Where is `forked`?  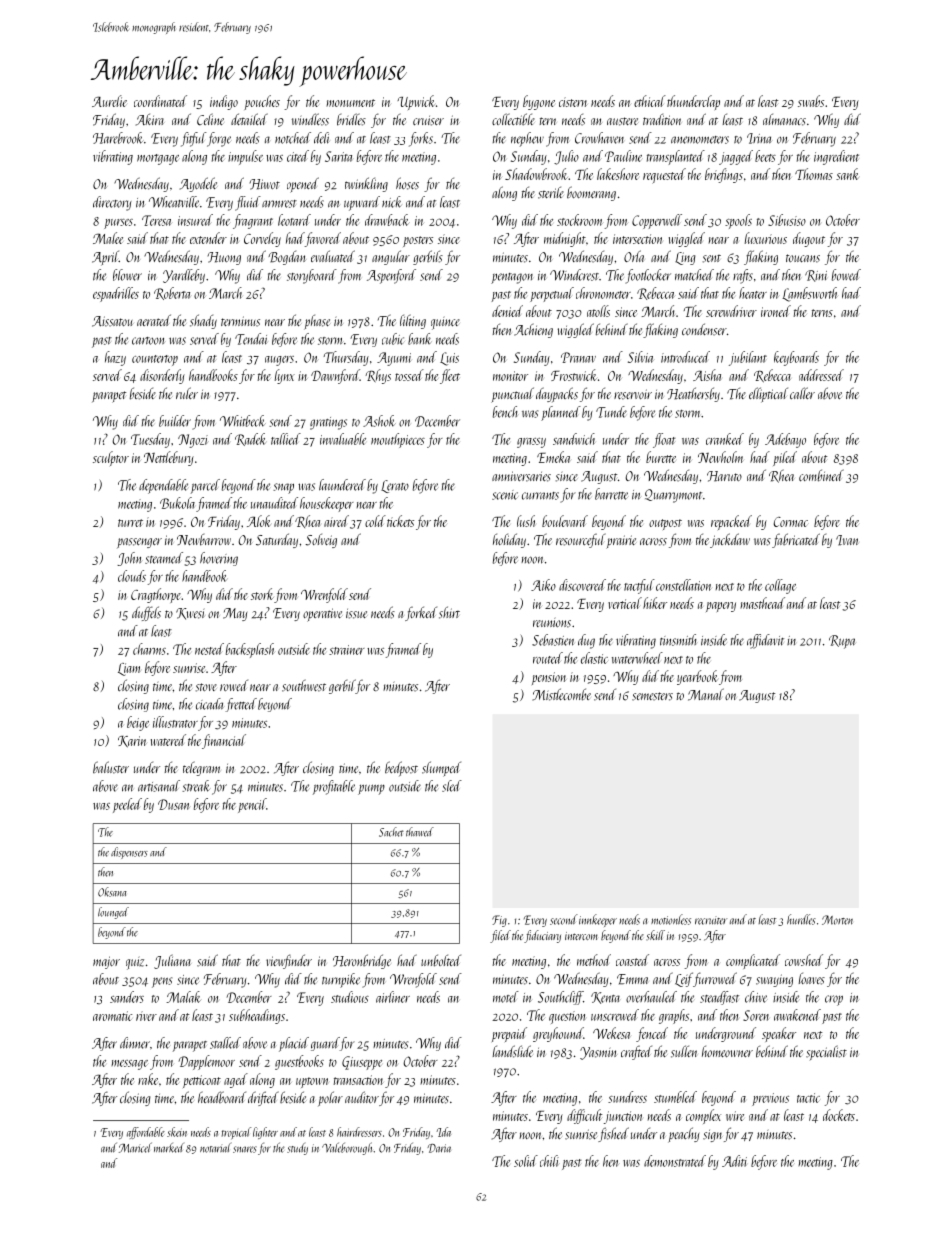 forked is located at coordinates (421, 613).
